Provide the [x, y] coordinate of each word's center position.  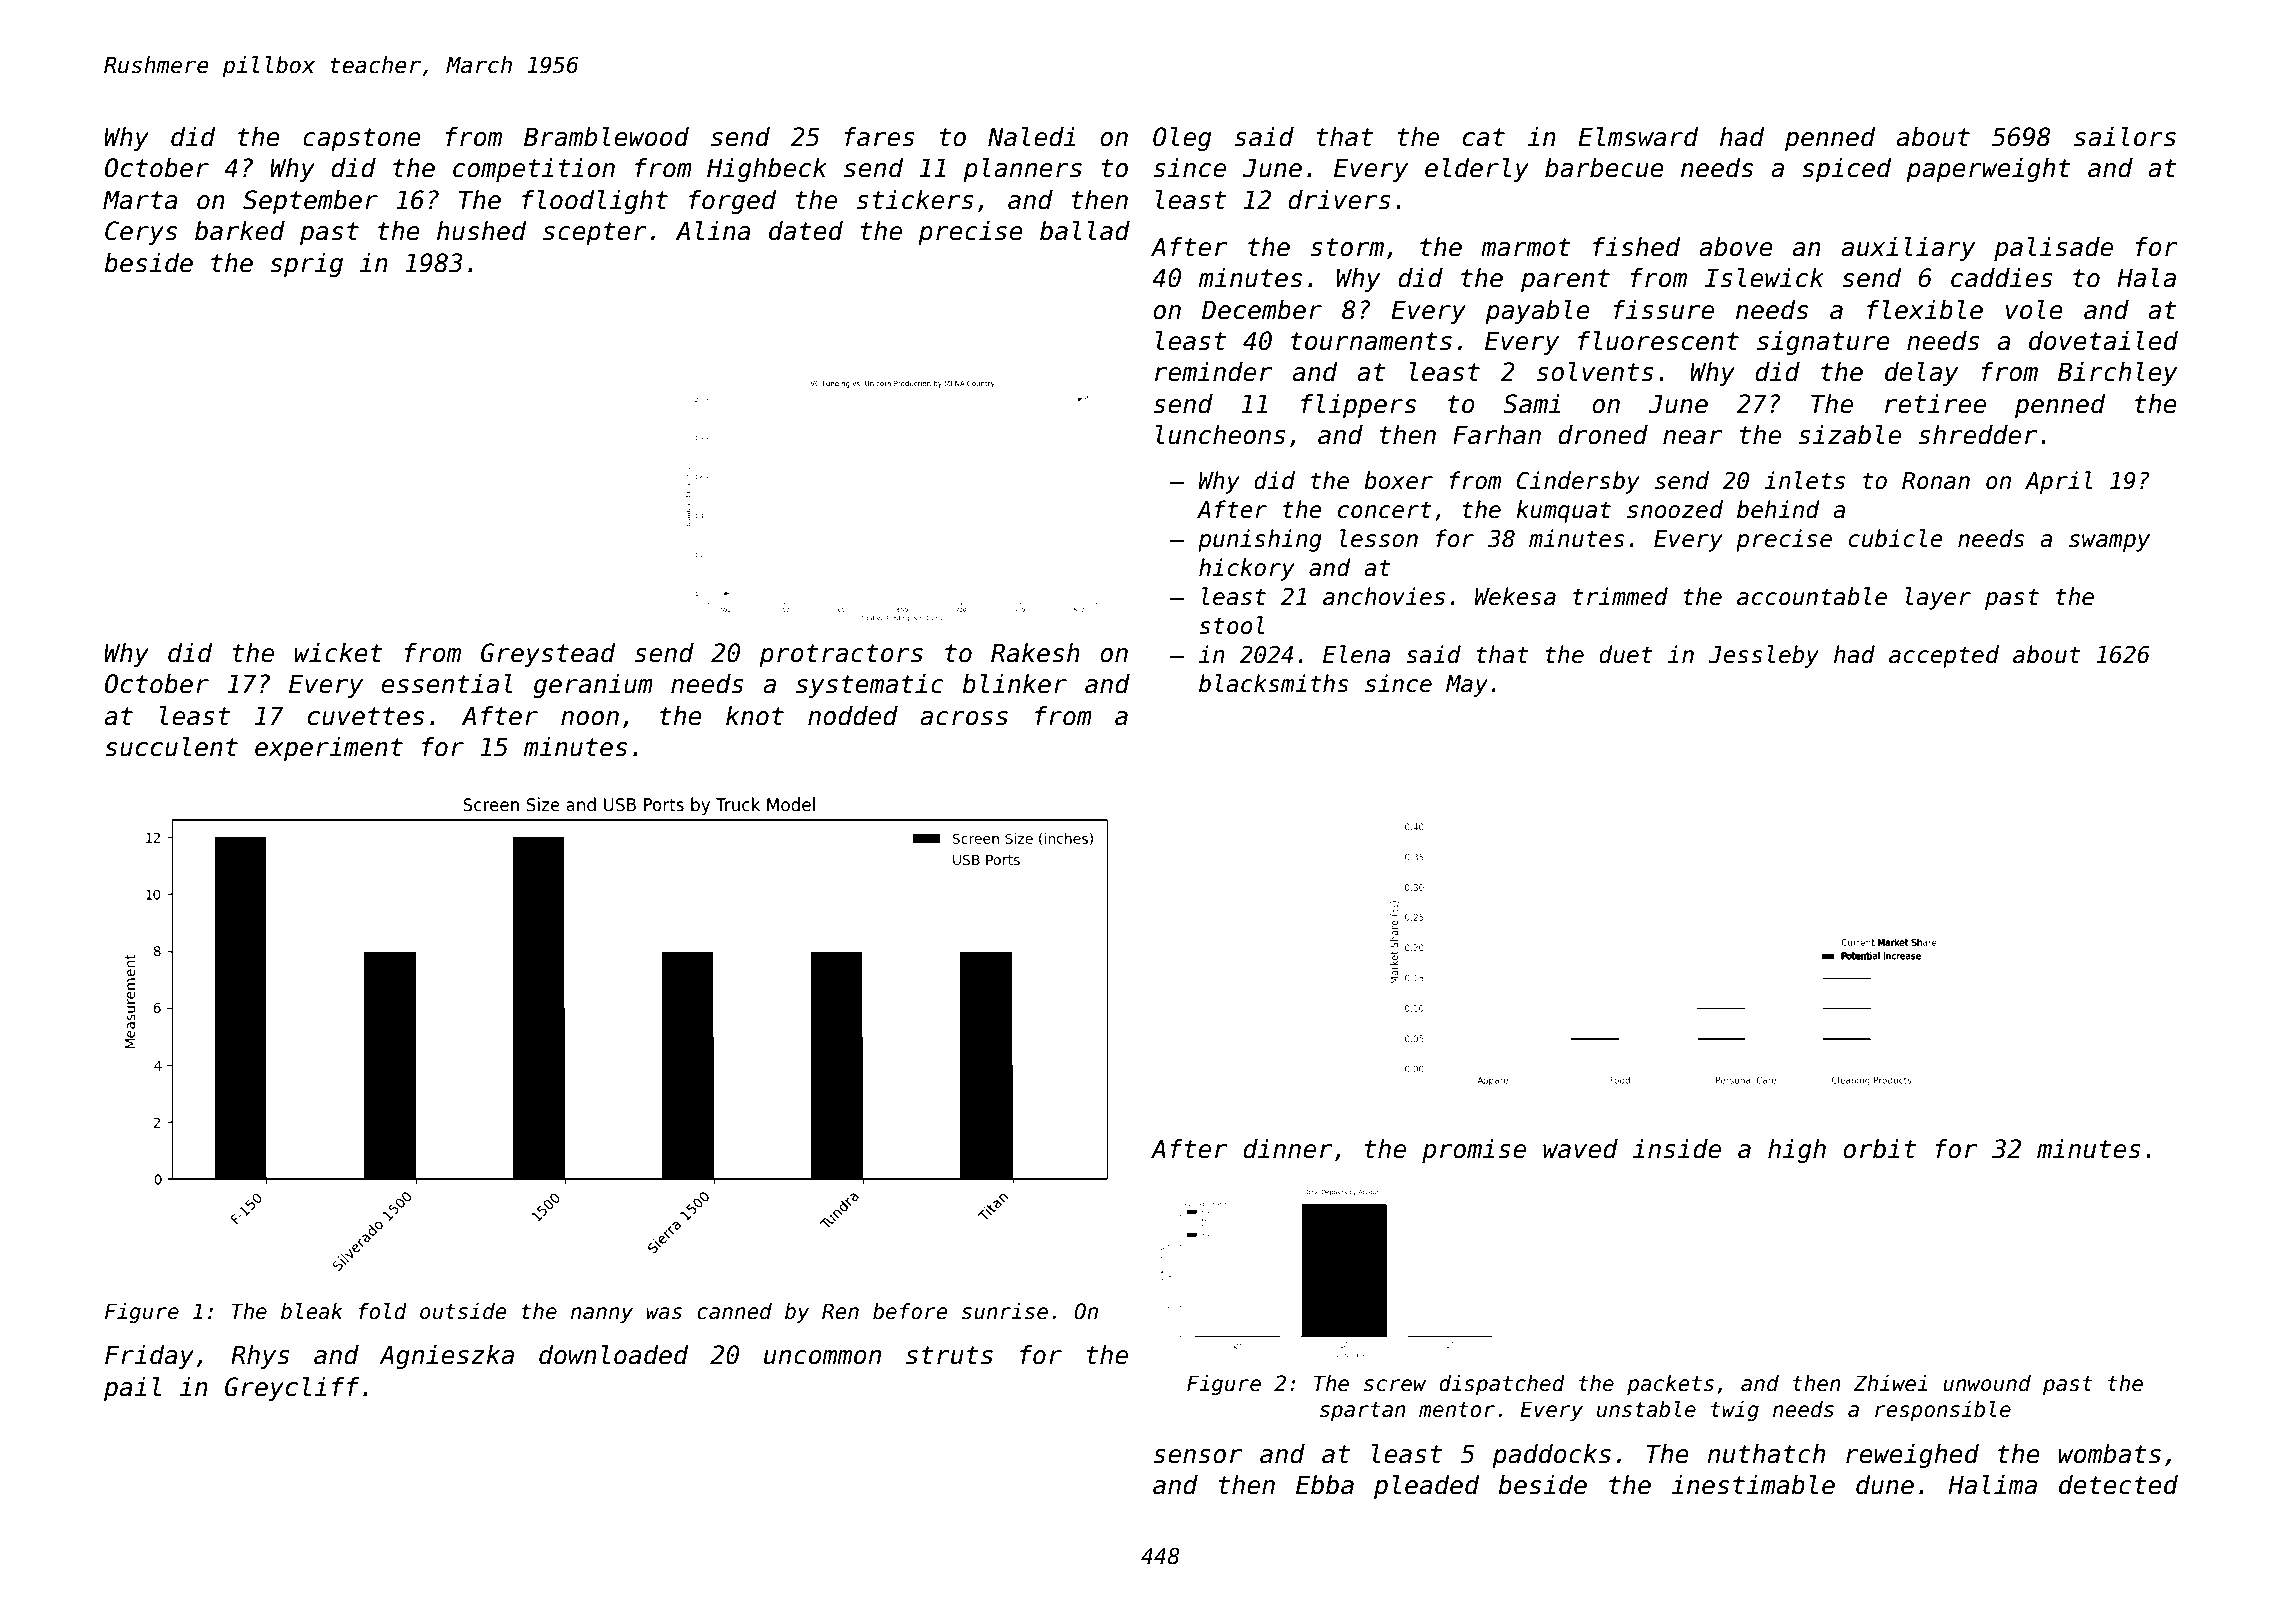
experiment [329, 749]
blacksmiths [1274, 683]
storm [1347, 247]
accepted [1944, 656]
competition [534, 170]
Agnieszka [446, 1357]
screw [1395, 1385]
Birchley [2118, 374]
